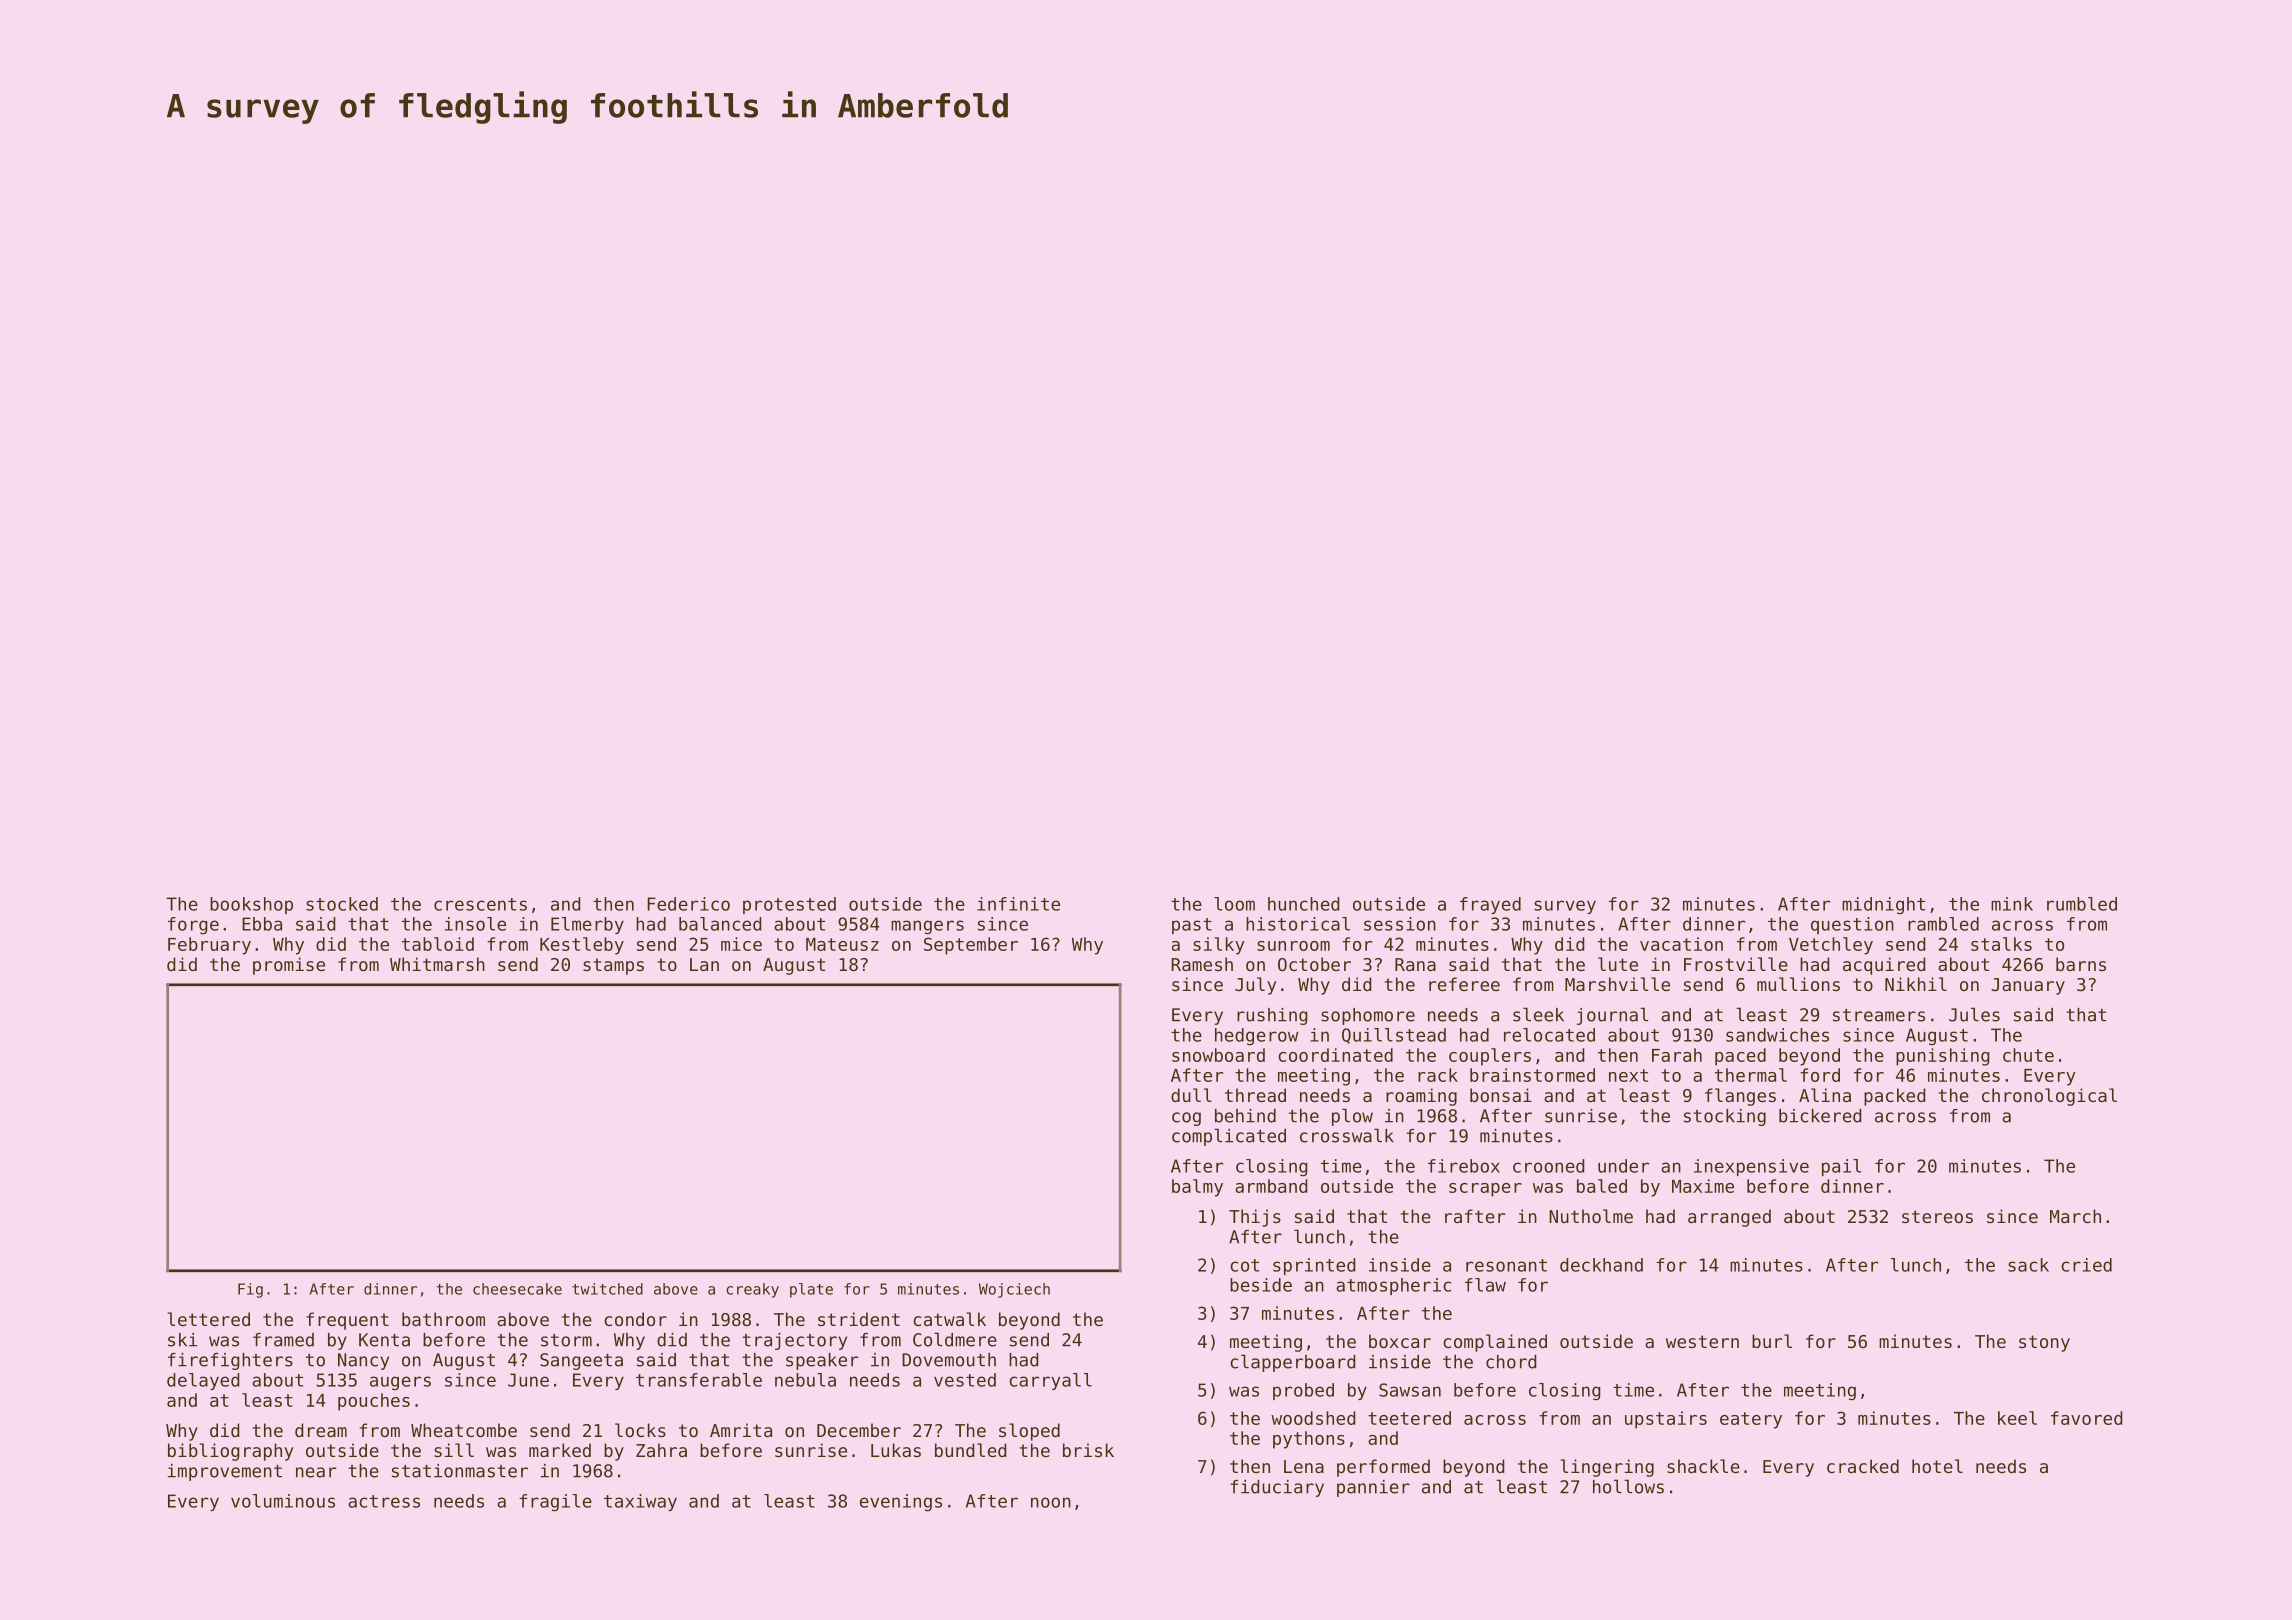 The image size is (2292, 1620). What do you see at coordinates (1974, 1014) in the screenshot?
I see `Jules` at bounding box center [1974, 1014].
